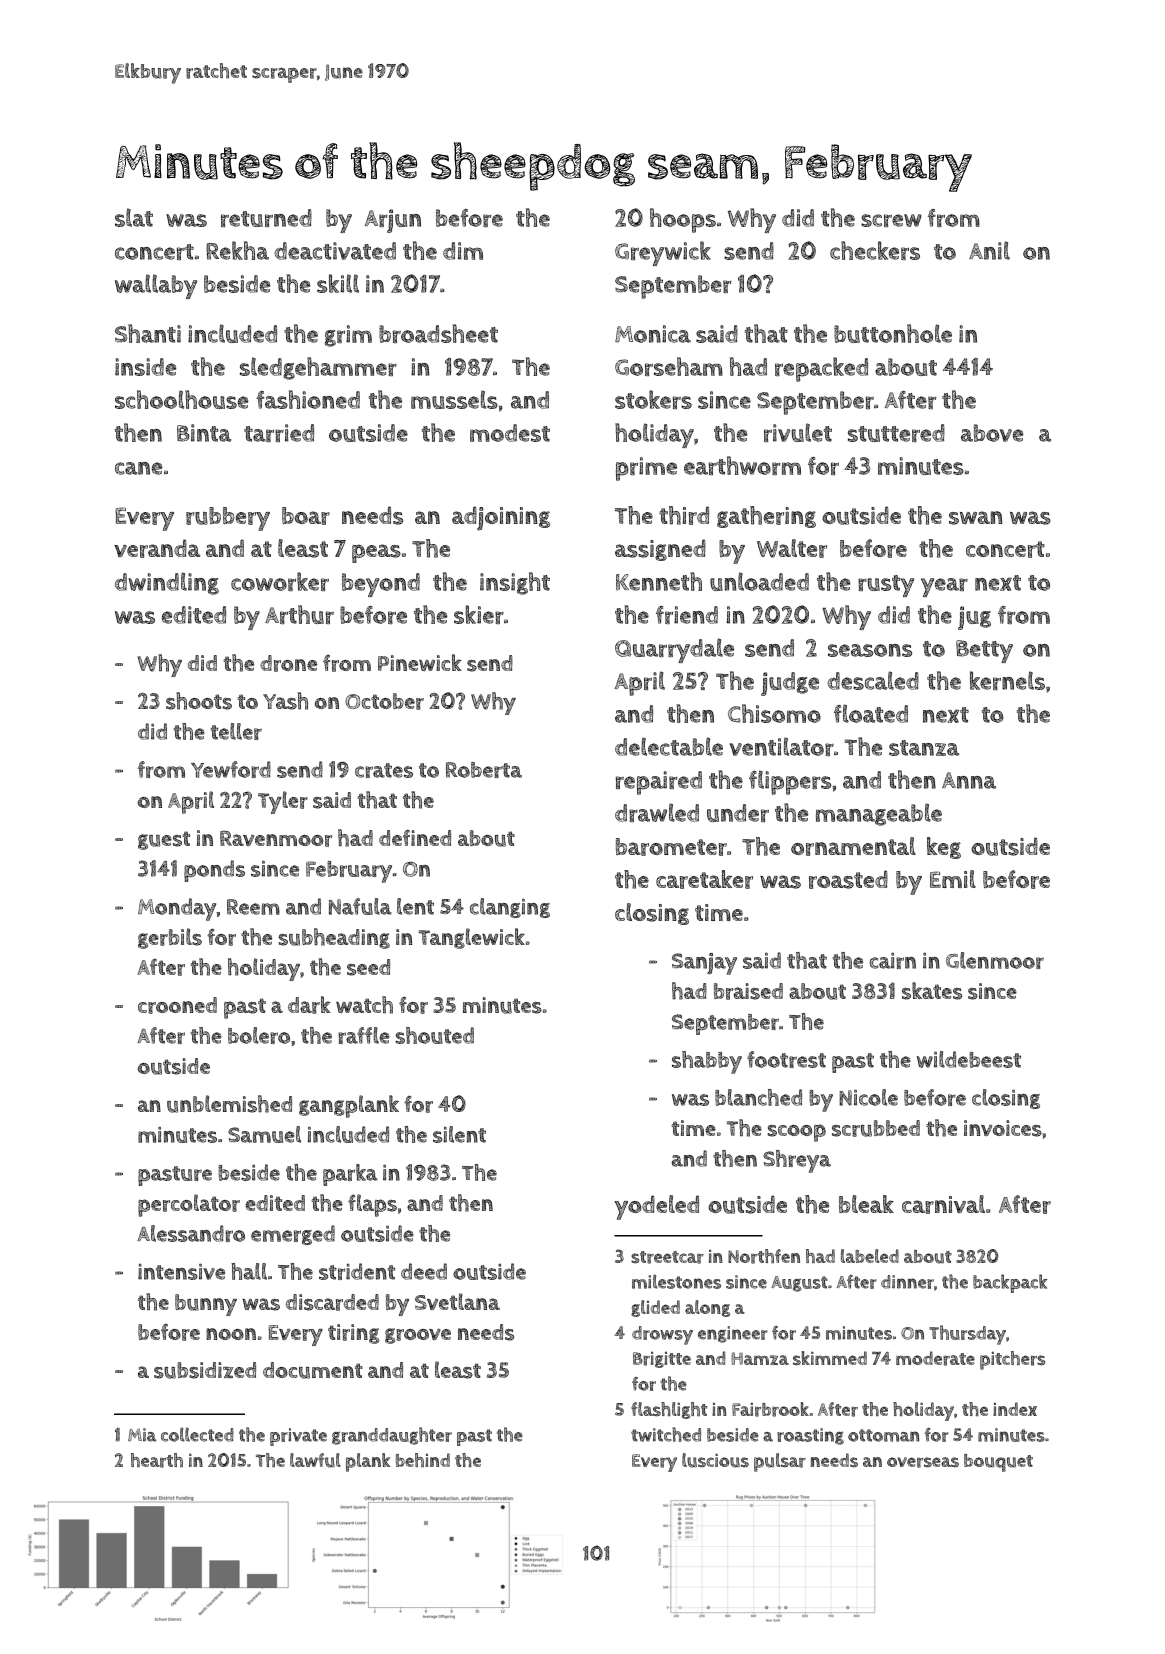 The width and height of the image is (1165, 1654). I want to click on Reem, so click(253, 907).
